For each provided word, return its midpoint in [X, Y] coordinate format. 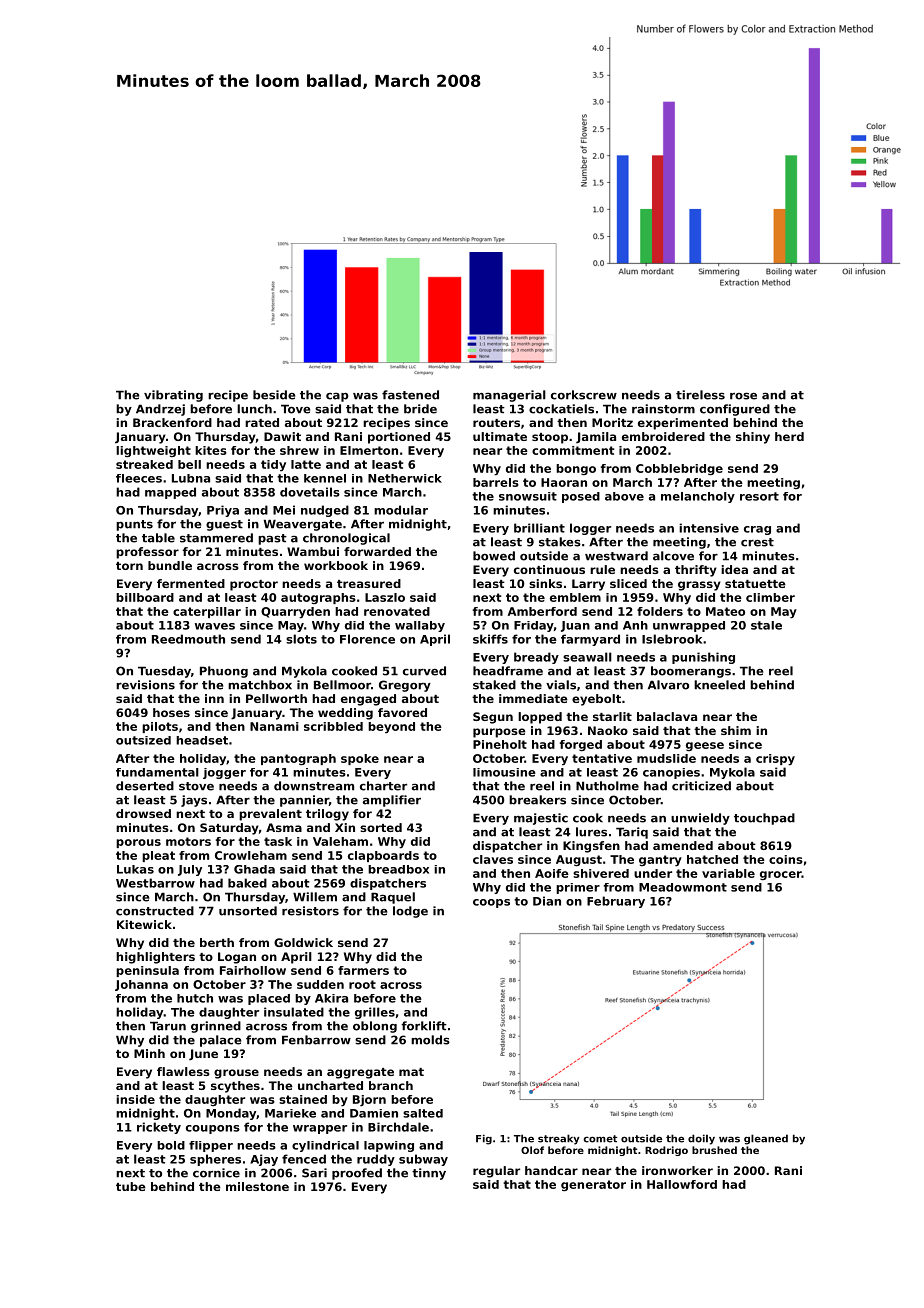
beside [274, 395]
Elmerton [369, 450]
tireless [700, 395]
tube [131, 1186]
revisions [145, 685]
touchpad [764, 819]
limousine [504, 772]
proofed [357, 1174]
